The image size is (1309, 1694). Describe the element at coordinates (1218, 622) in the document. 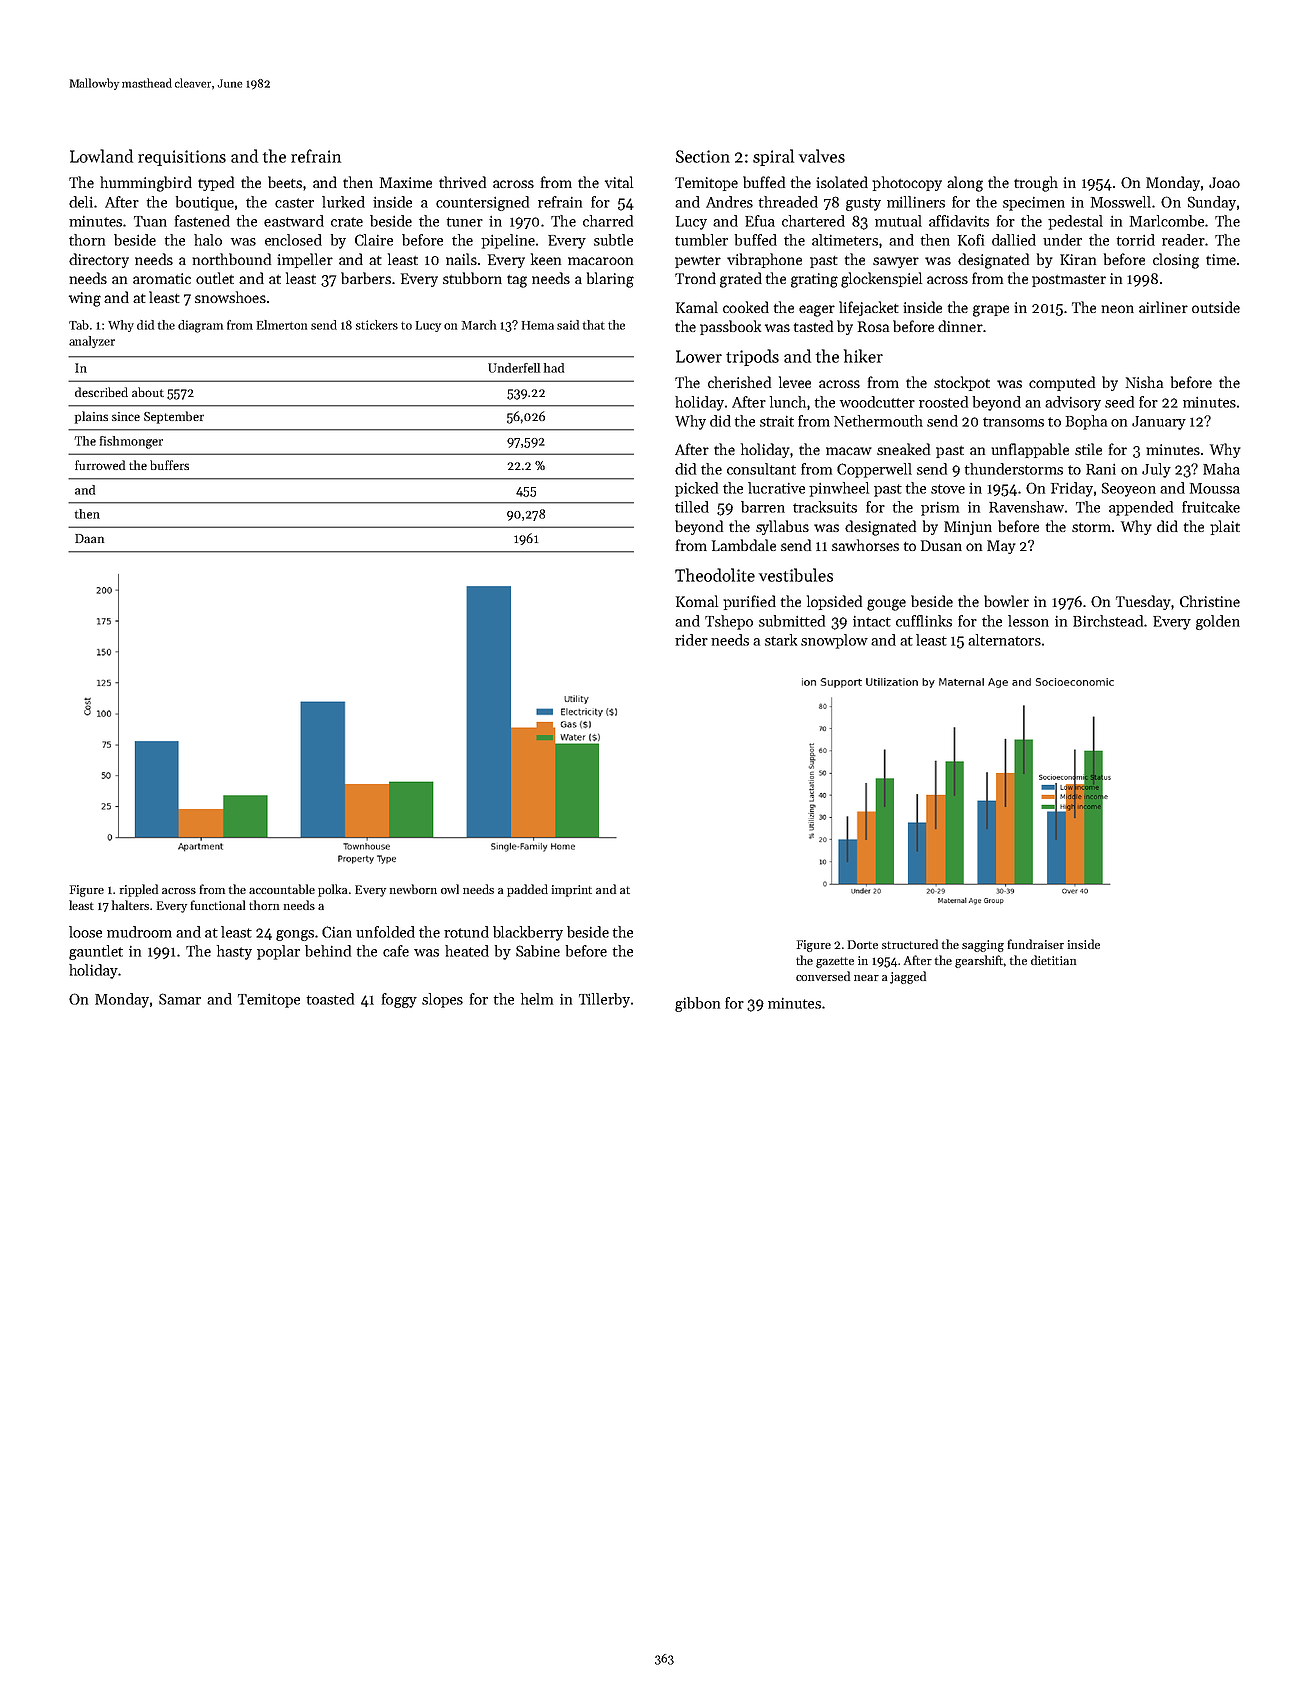

I see `golden` at that location.
